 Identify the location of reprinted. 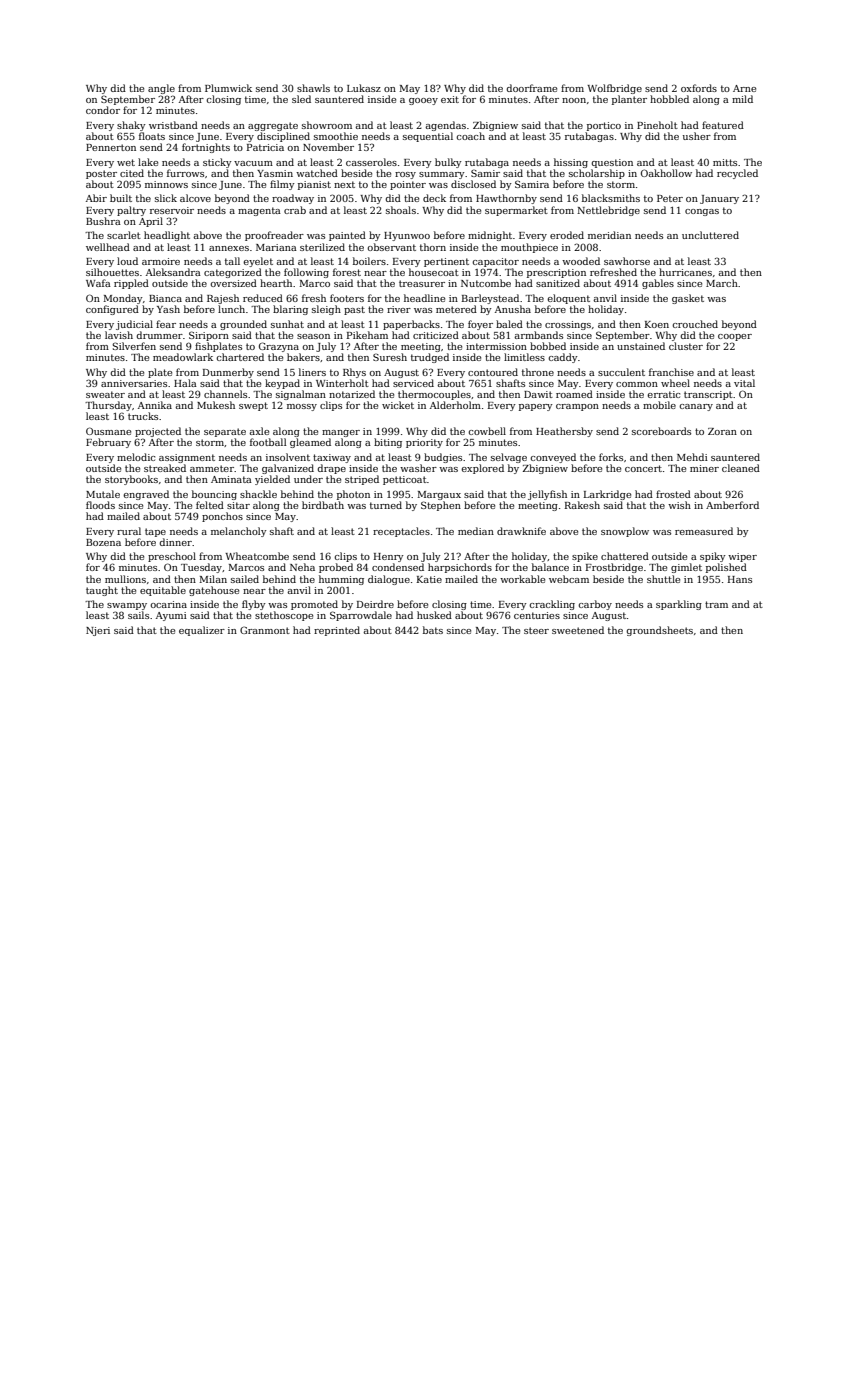
(337, 631).
